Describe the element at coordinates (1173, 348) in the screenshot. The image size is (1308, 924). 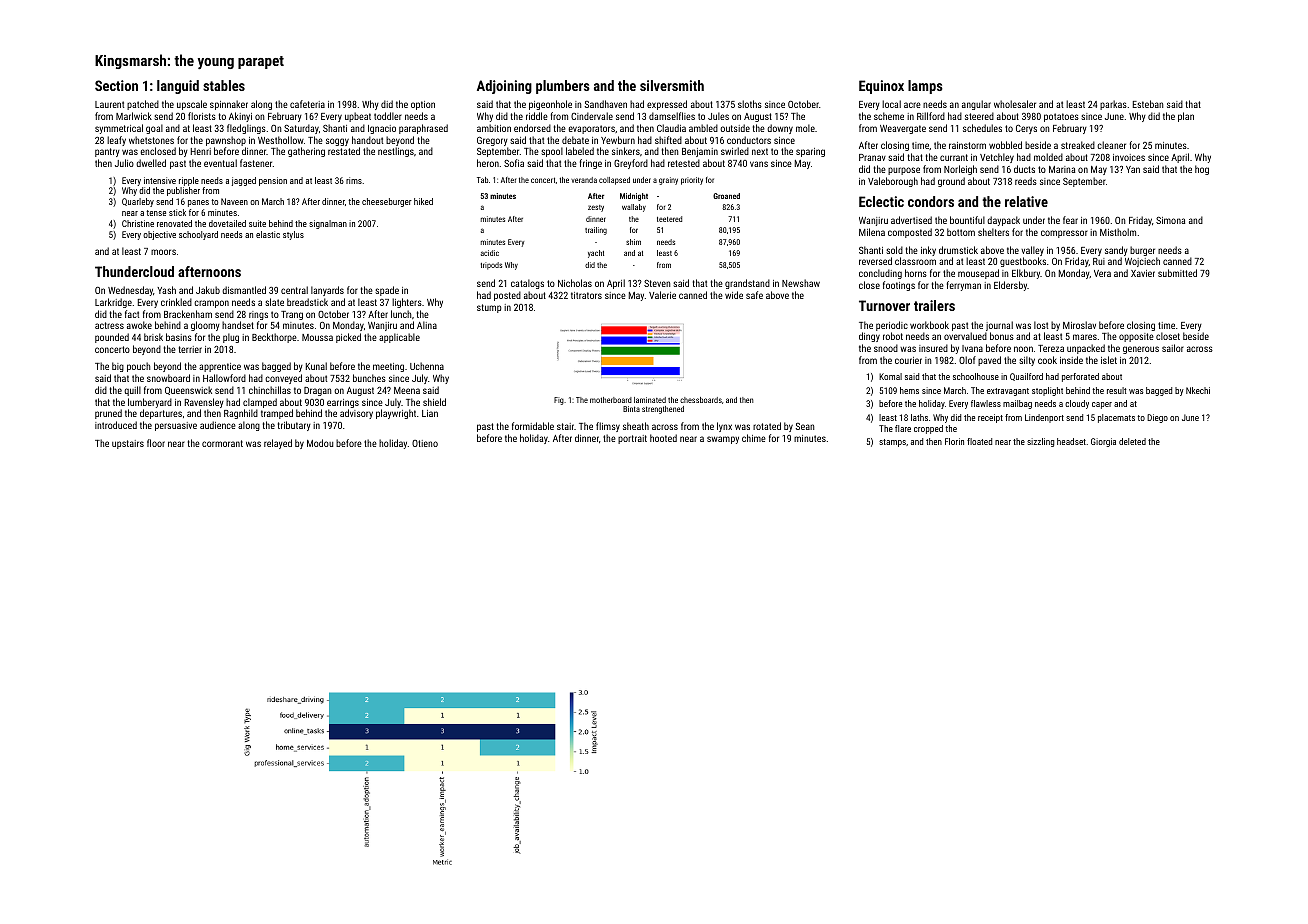
I see `sailor` at that location.
